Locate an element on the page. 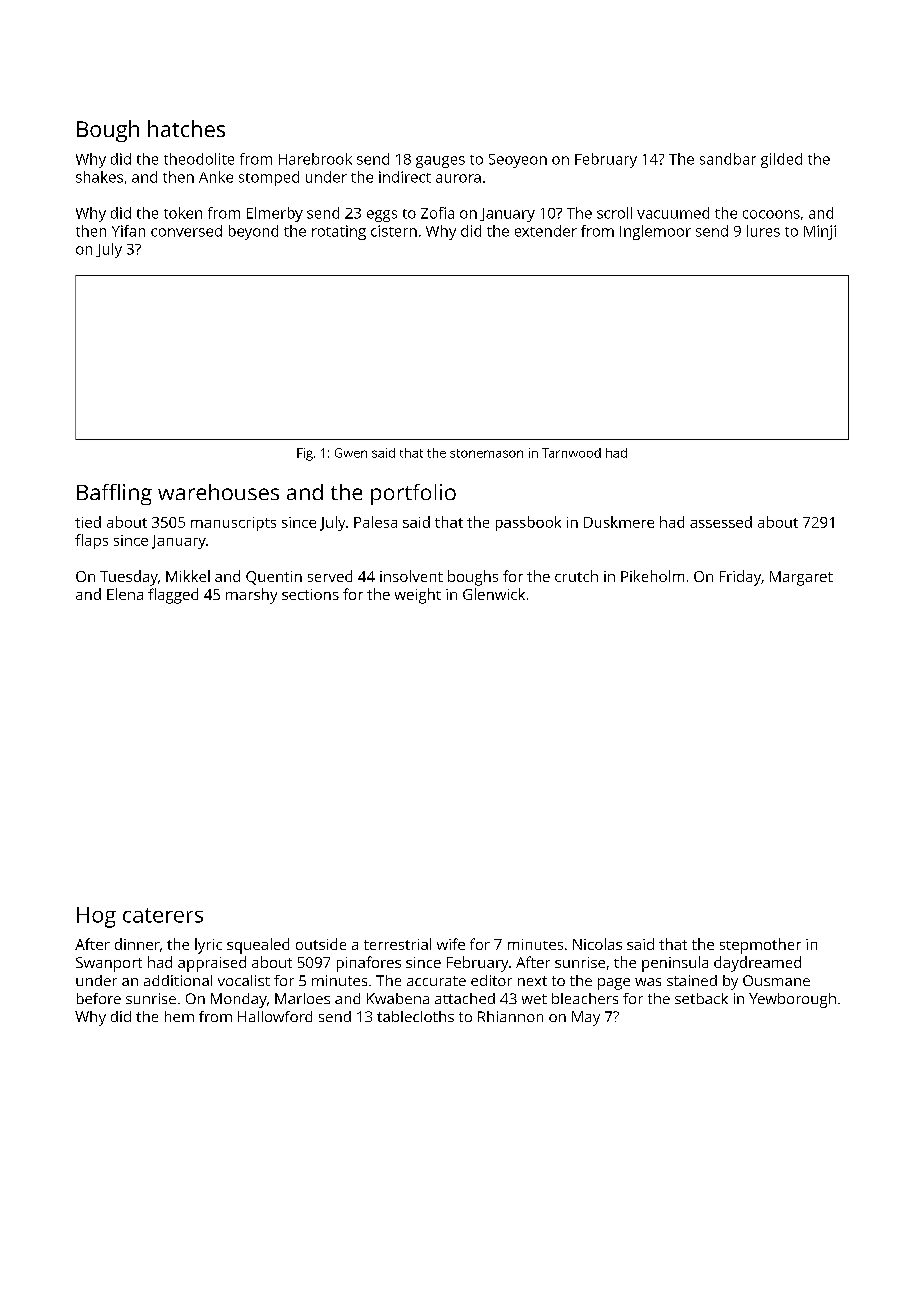 Image resolution: width=924 pixels, height=1308 pixels. terrestrial is located at coordinates (397, 944).
